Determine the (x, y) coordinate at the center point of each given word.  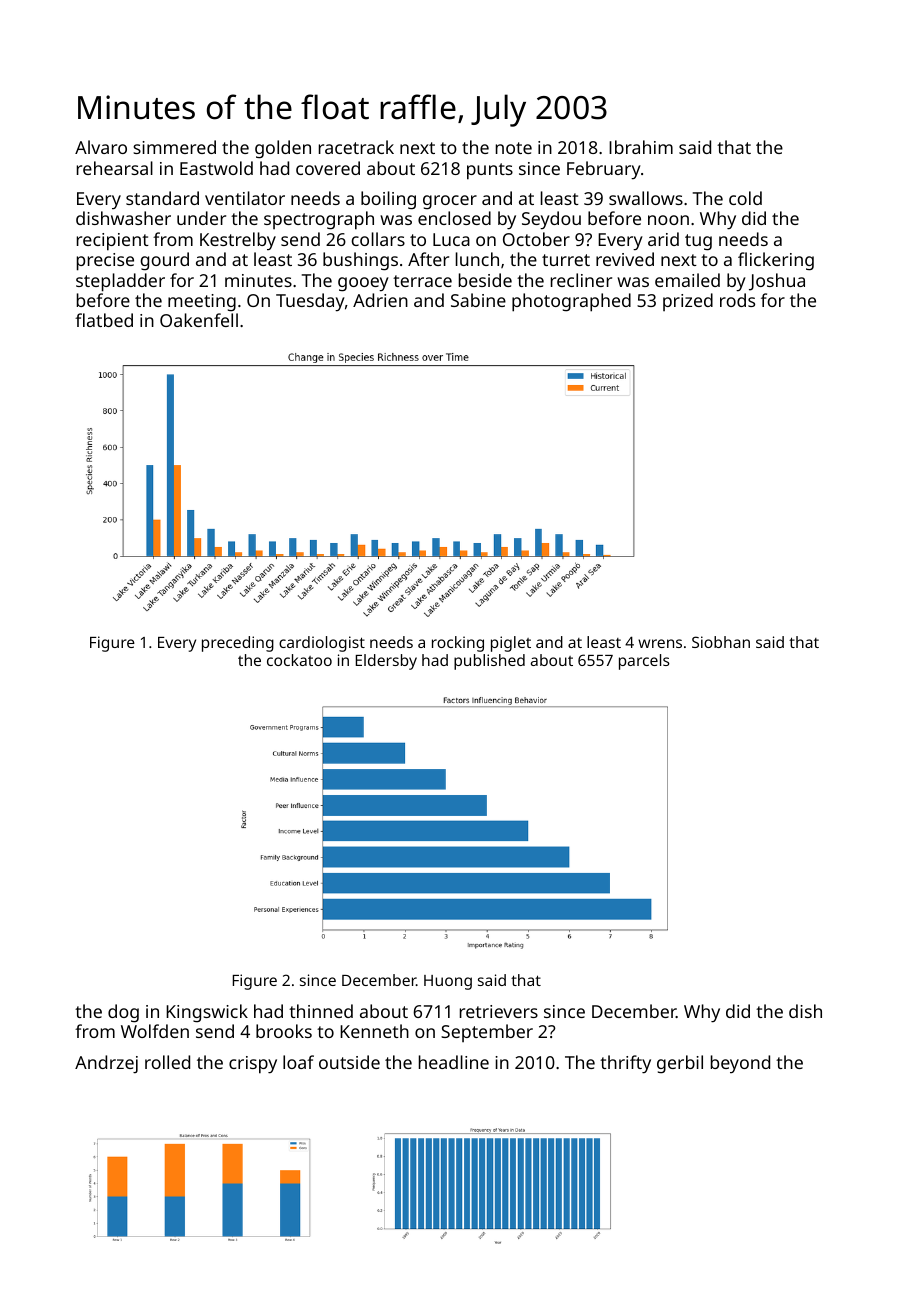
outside (349, 1062)
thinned (321, 1011)
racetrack (356, 147)
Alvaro (101, 147)
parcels (644, 662)
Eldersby (386, 662)
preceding (238, 644)
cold (745, 198)
